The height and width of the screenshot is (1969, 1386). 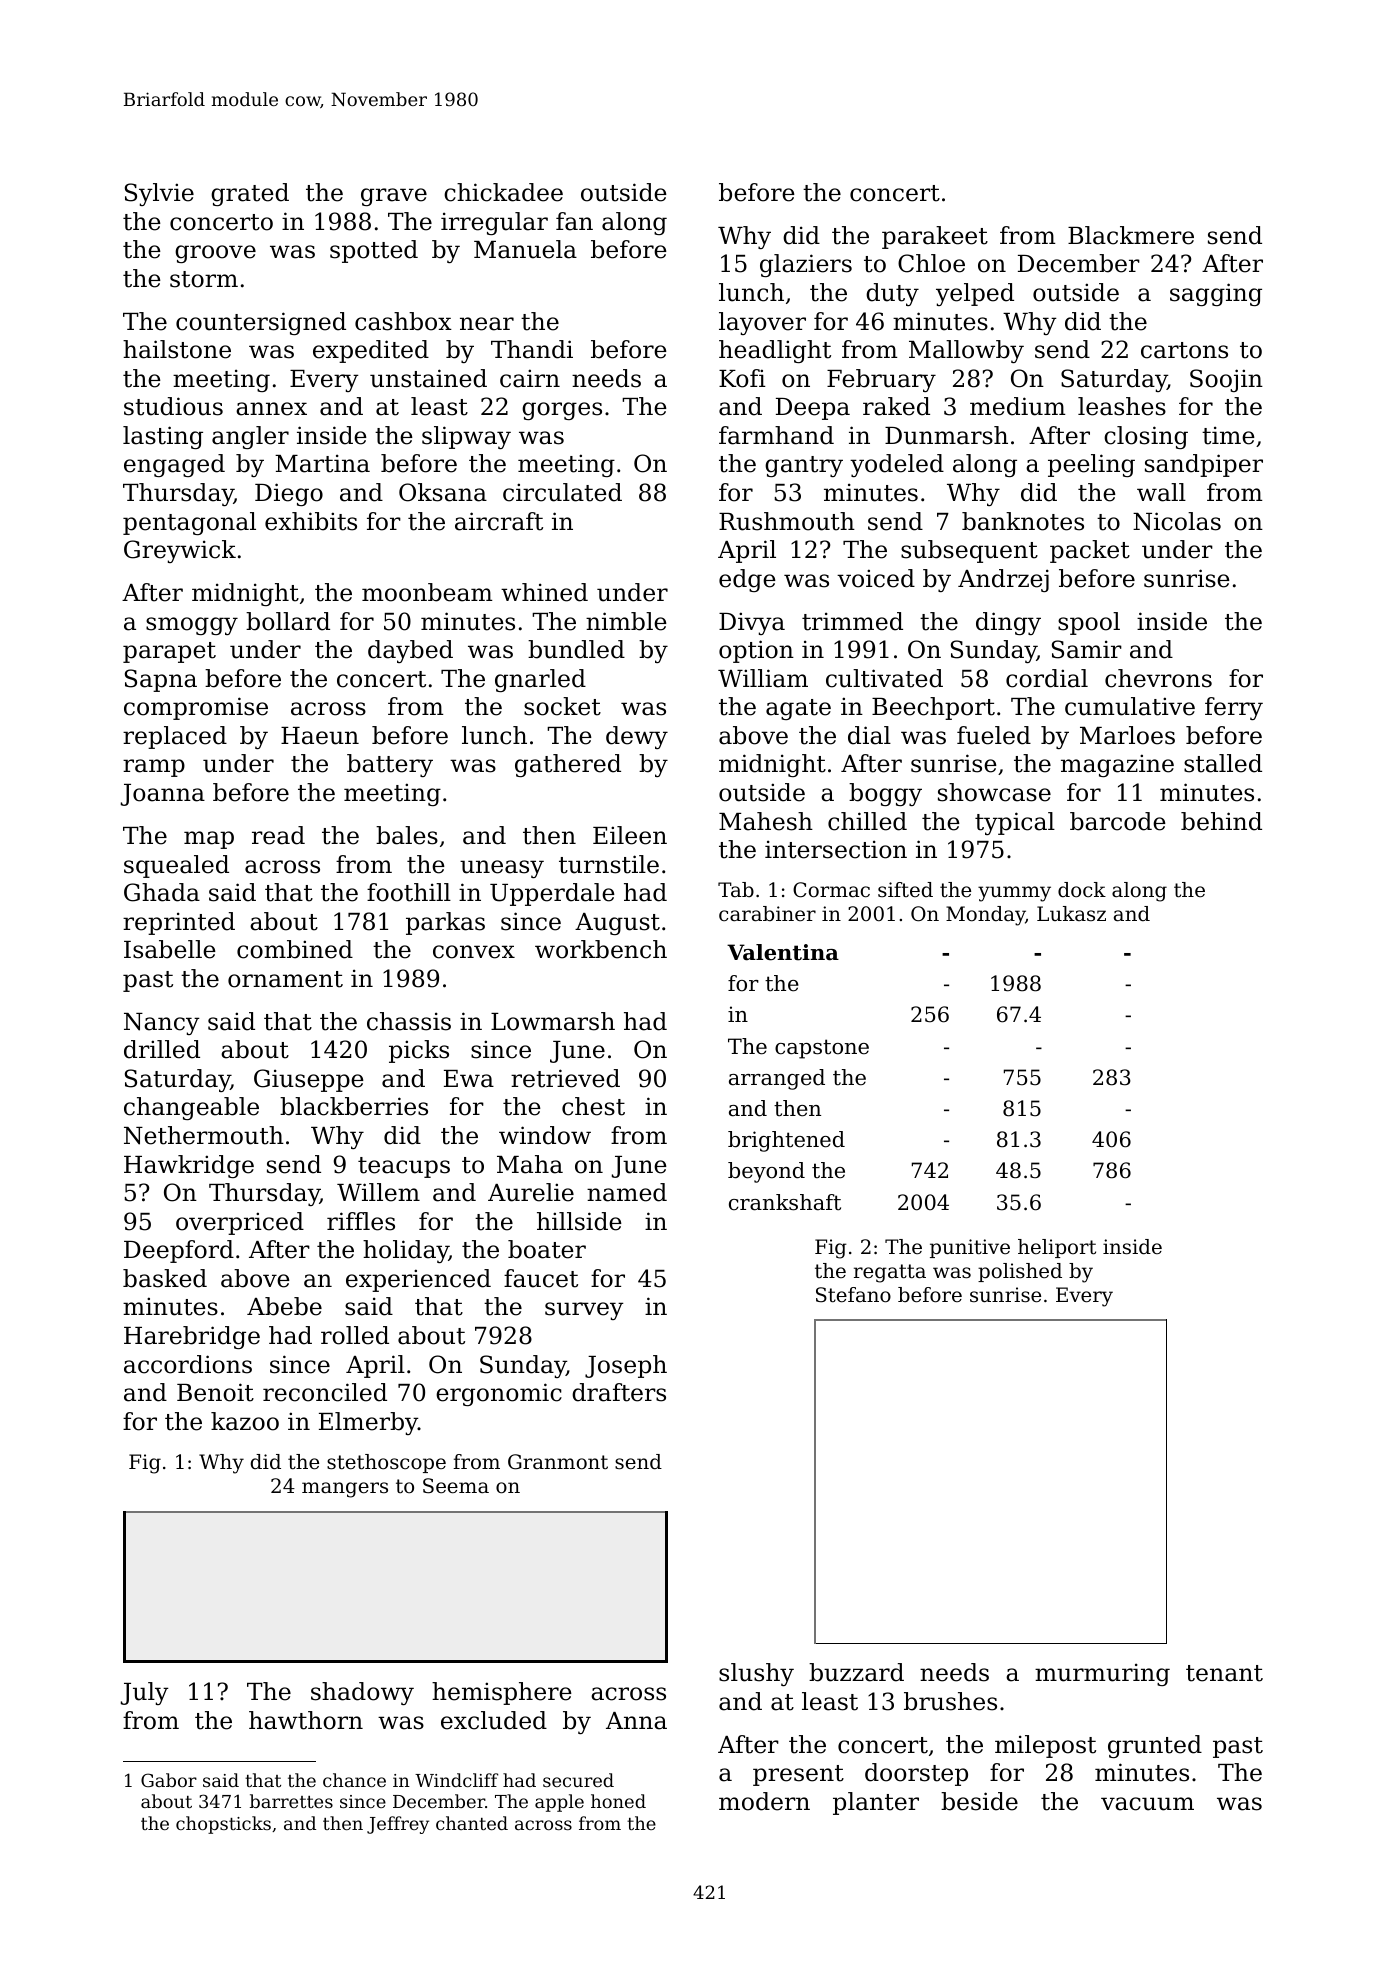 What do you see at coordinates (223, 1825) in the screenshot?
I see `chopsticks` at bounding box center [223, 1825].
